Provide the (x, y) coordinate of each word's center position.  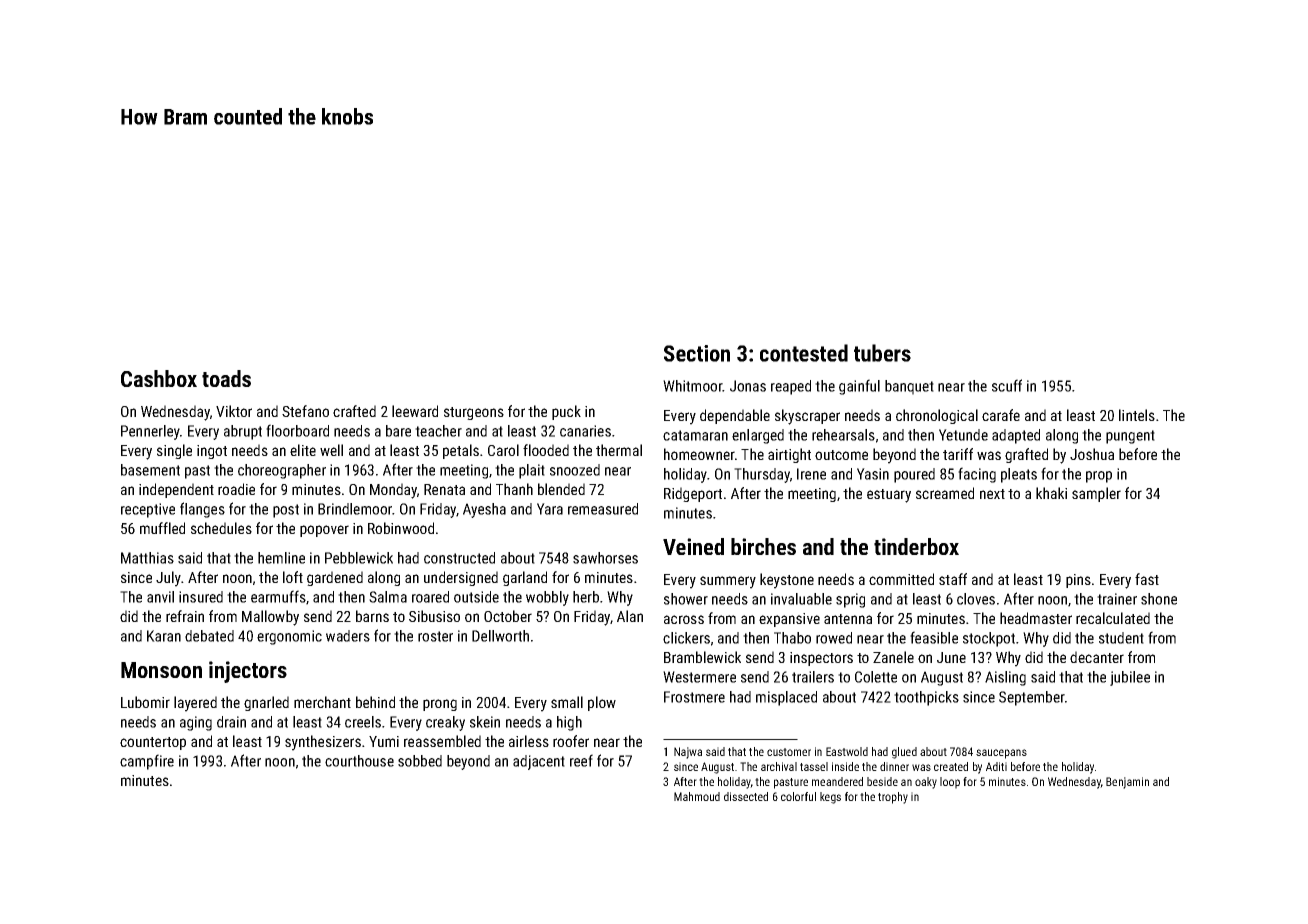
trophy (893, 798)
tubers (882, 353)
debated (209, 636)
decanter (1097, 657)
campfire (147, 762)
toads (226, 378)
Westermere (699, 677)
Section (697, 353)
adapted (1016, 436)
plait (532, 471)
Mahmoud (697, 796)
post (286, 511)
